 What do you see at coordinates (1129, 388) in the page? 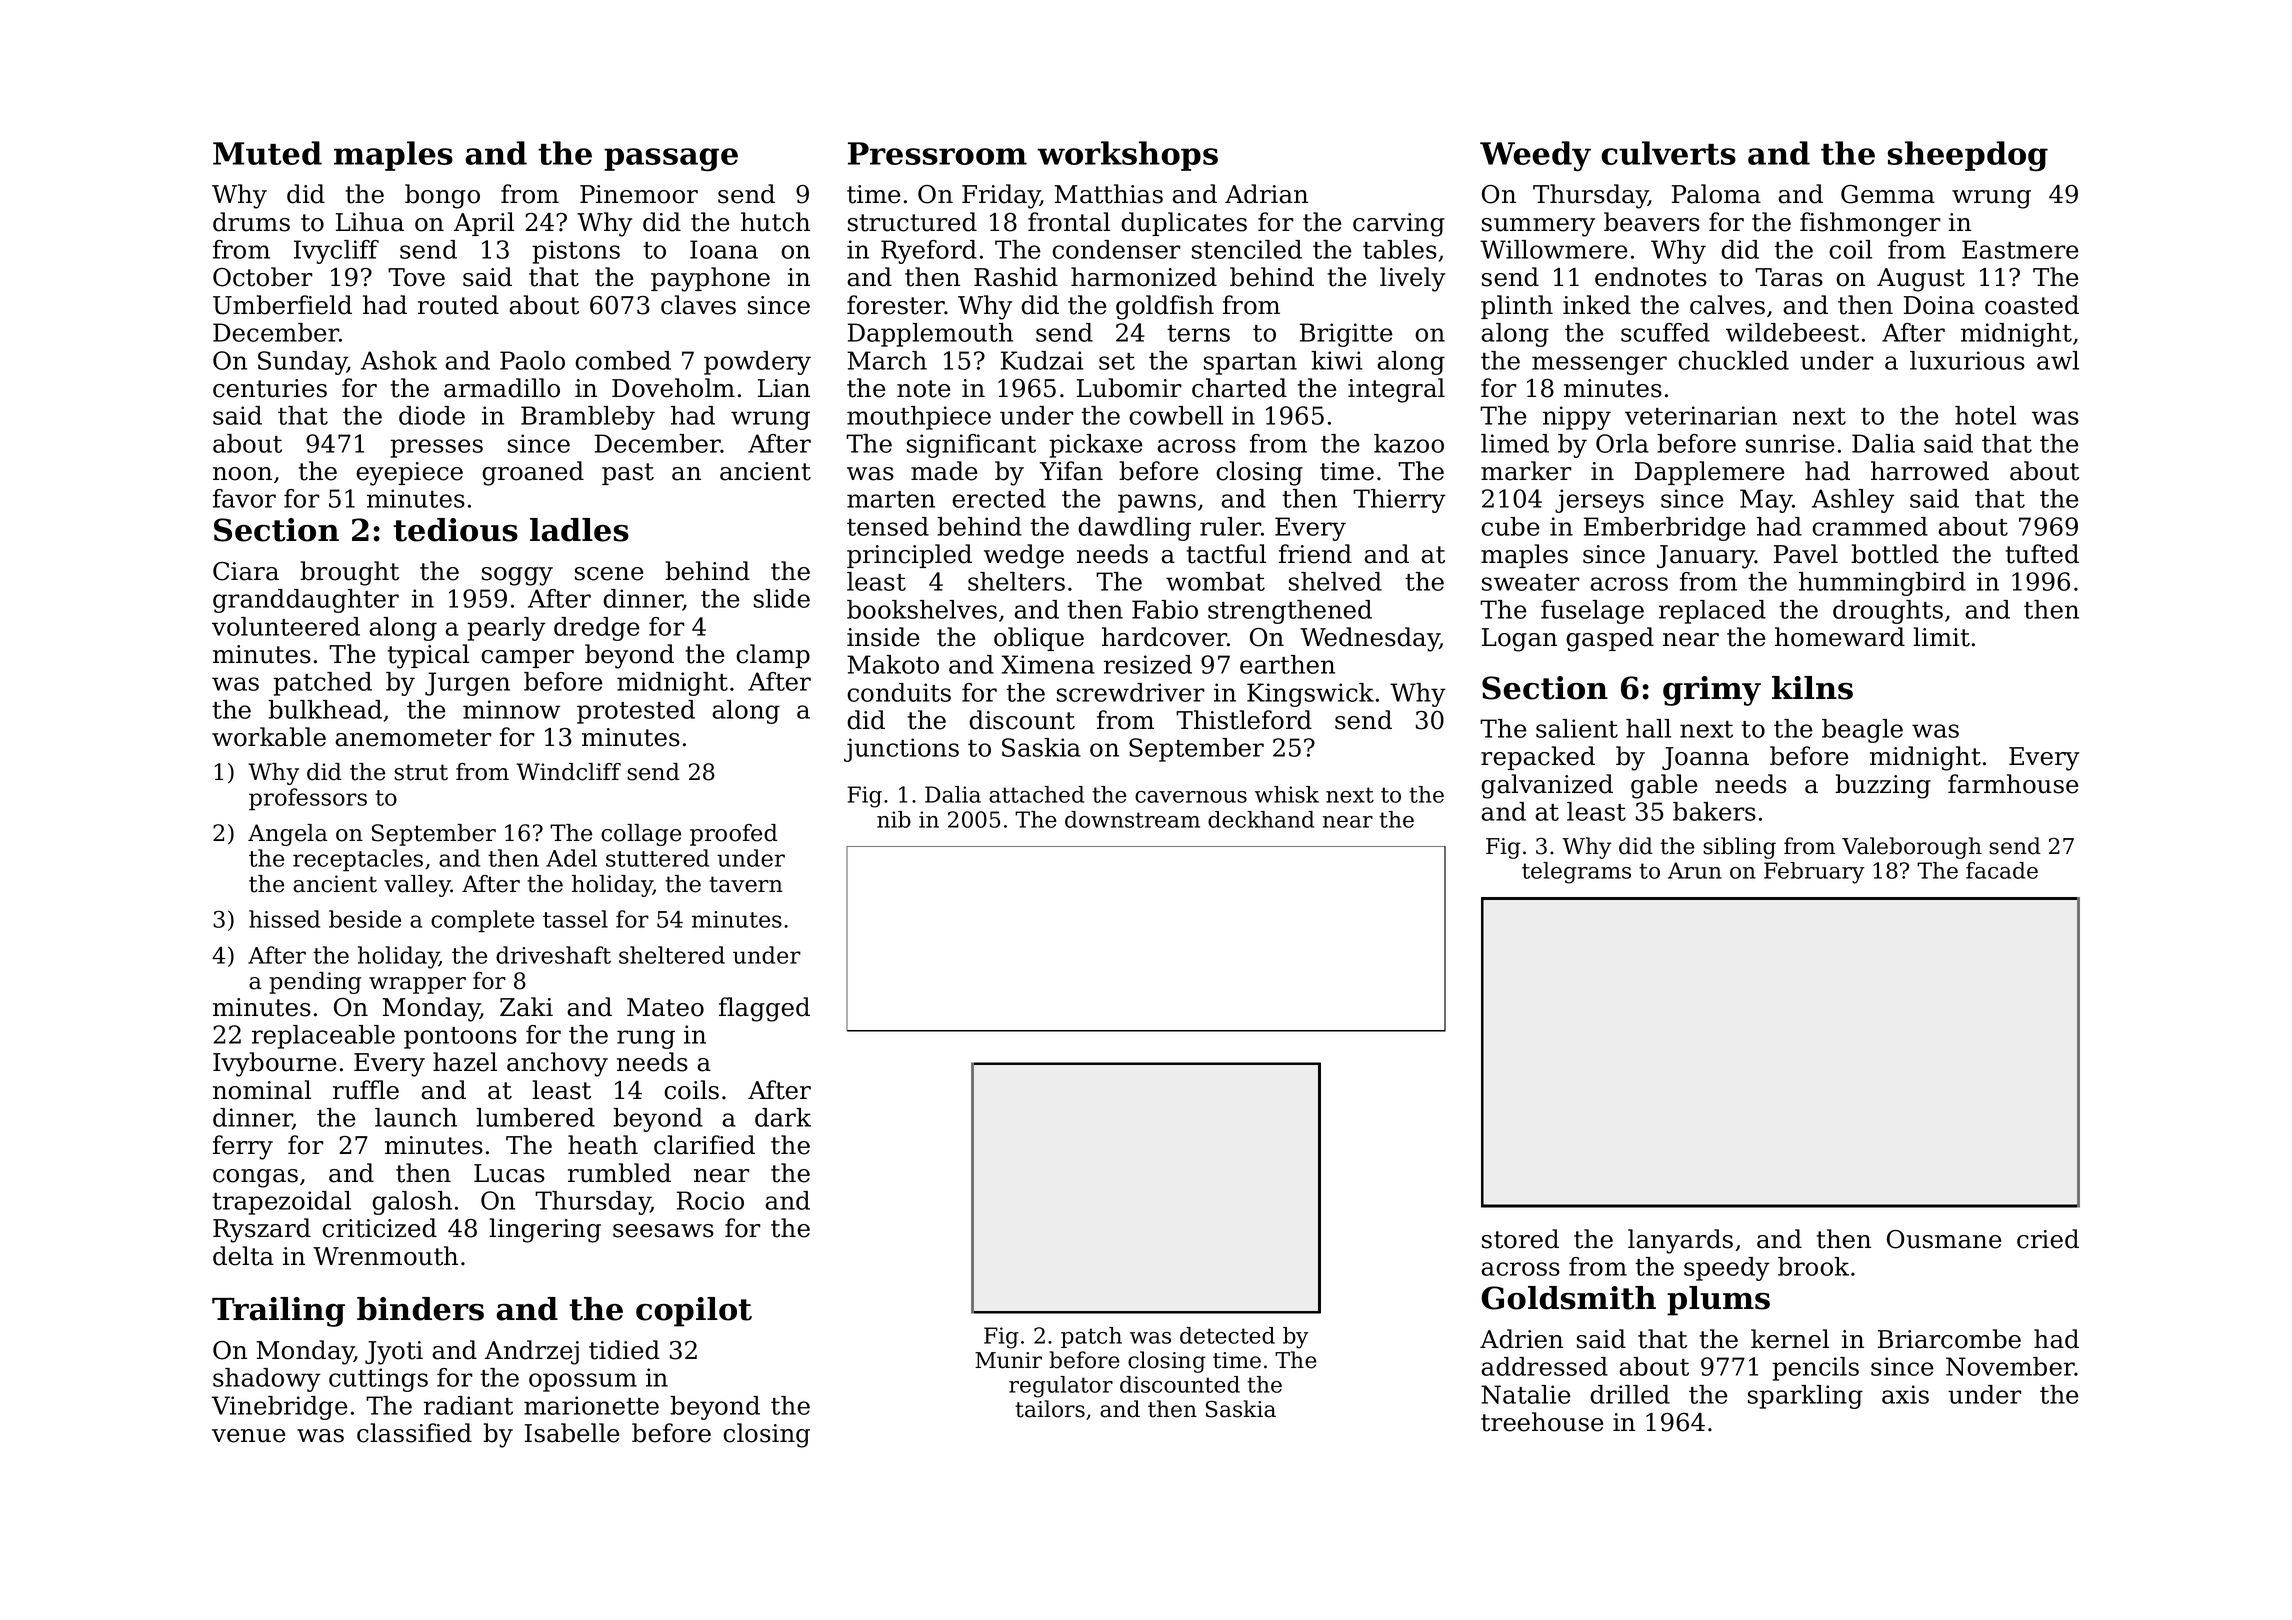
I see `Lubomir` at bounding box center [1129, 388].
